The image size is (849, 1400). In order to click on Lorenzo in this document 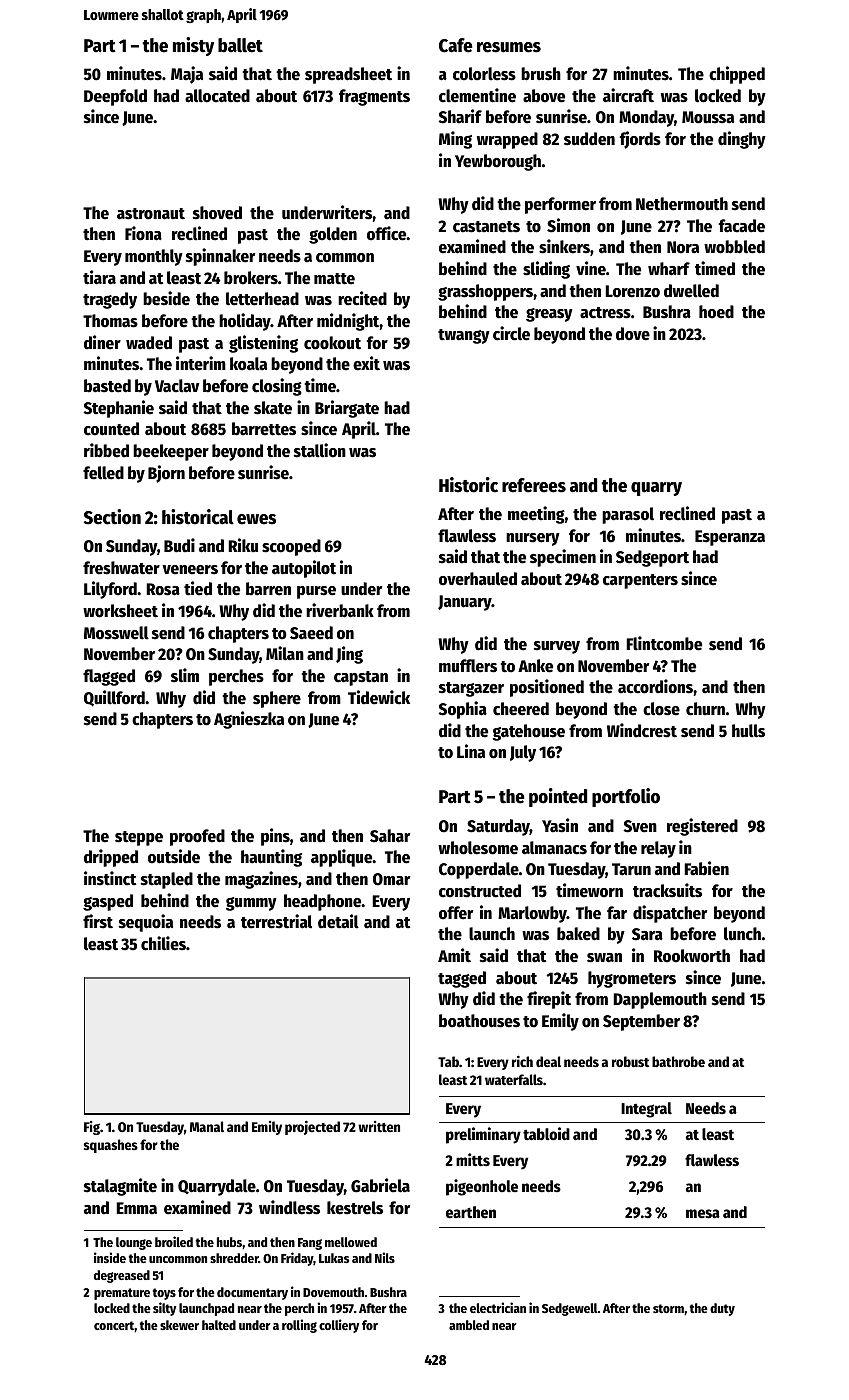, I will do `click(632, 291)`.
